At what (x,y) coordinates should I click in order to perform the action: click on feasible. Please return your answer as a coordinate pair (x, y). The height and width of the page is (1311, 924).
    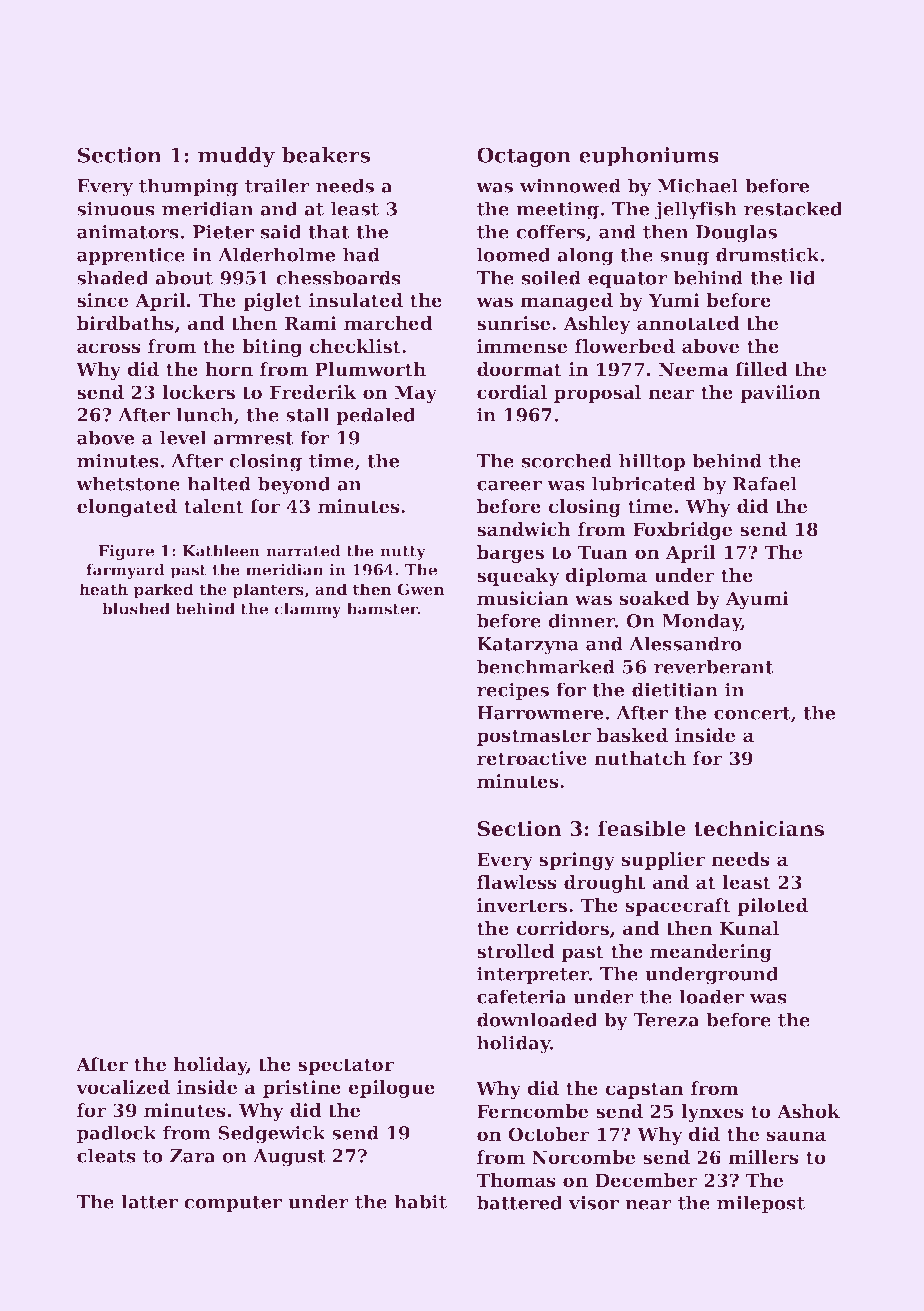
    Looking at the image, I should click on (642, 828).
